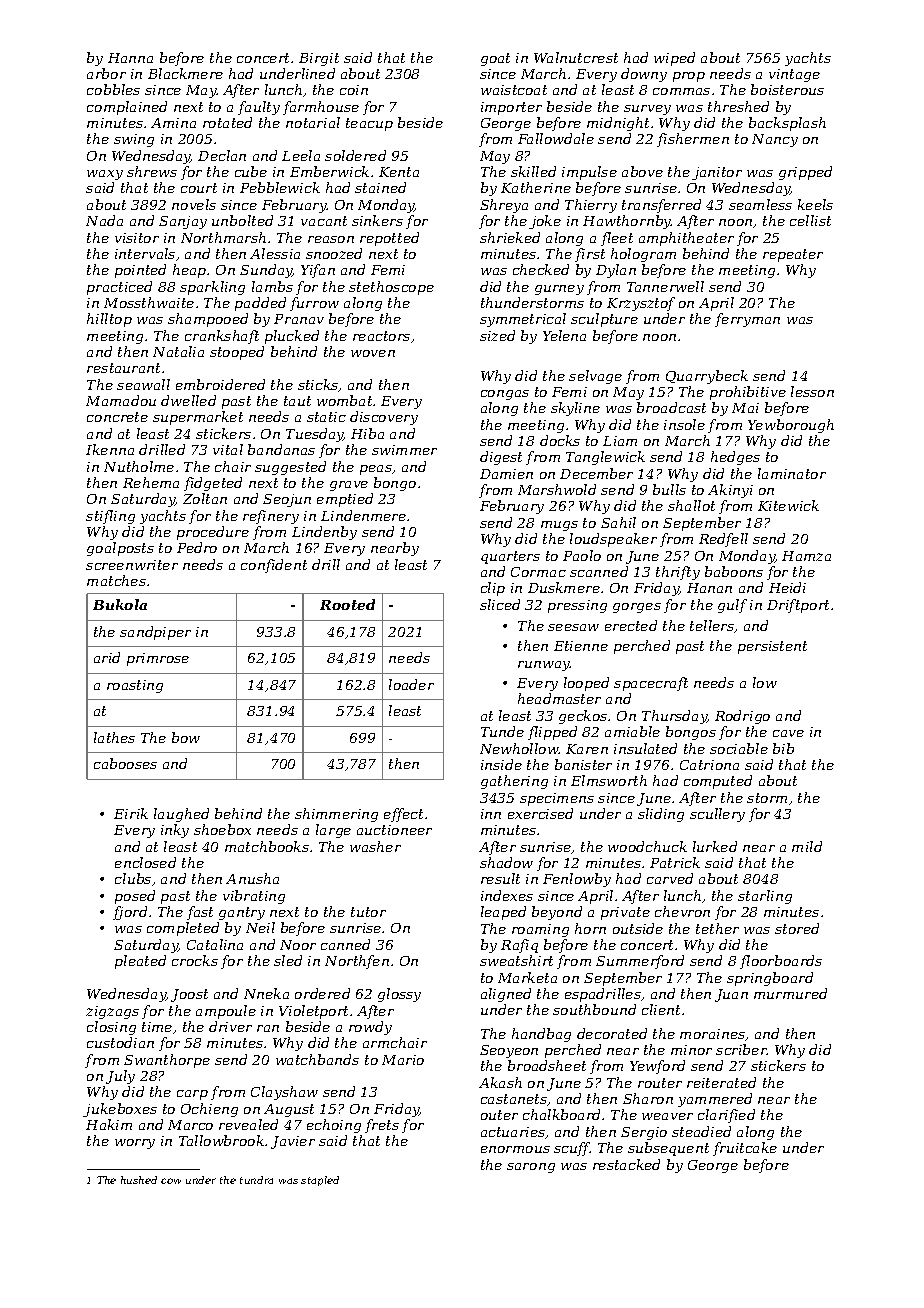 This screenshot has width=924, height=1308. I want to click on mugs, so click(559, 526).
